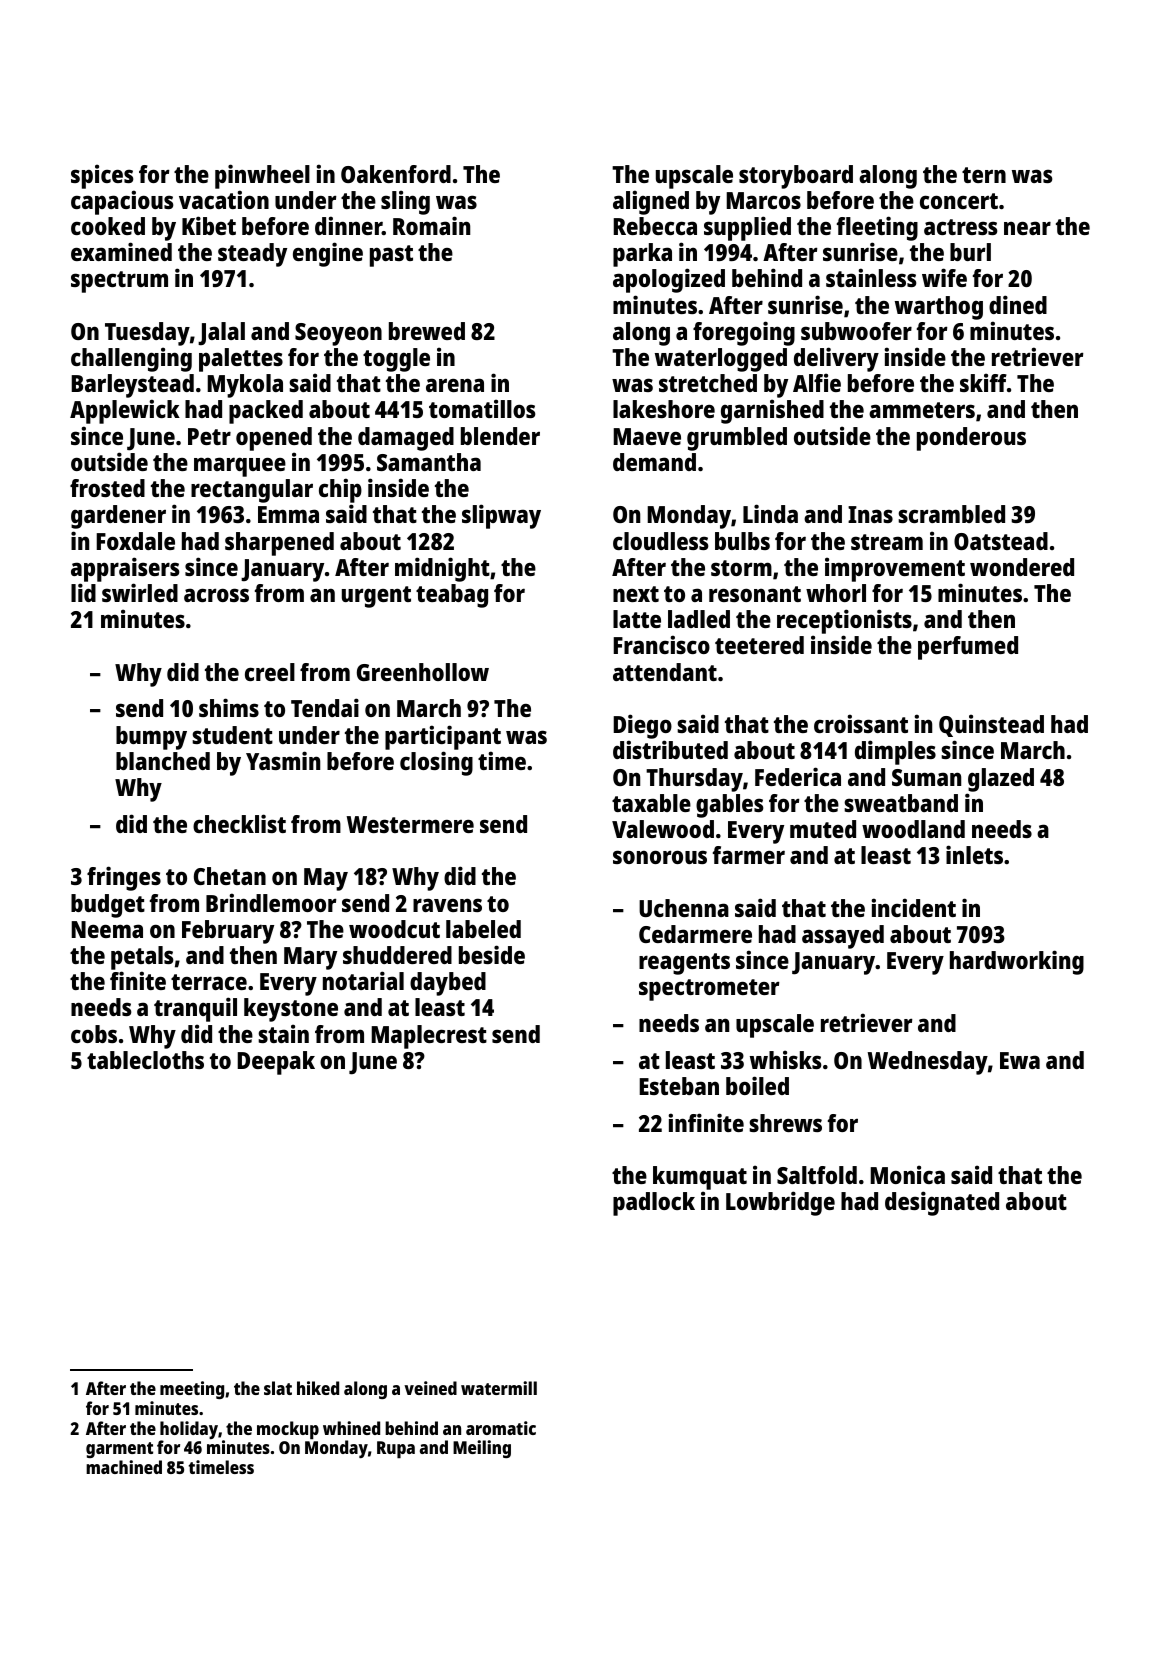 The width and height of the screenshot is (1165, 1654). I want to click on glazed, so click(1001, 780).
